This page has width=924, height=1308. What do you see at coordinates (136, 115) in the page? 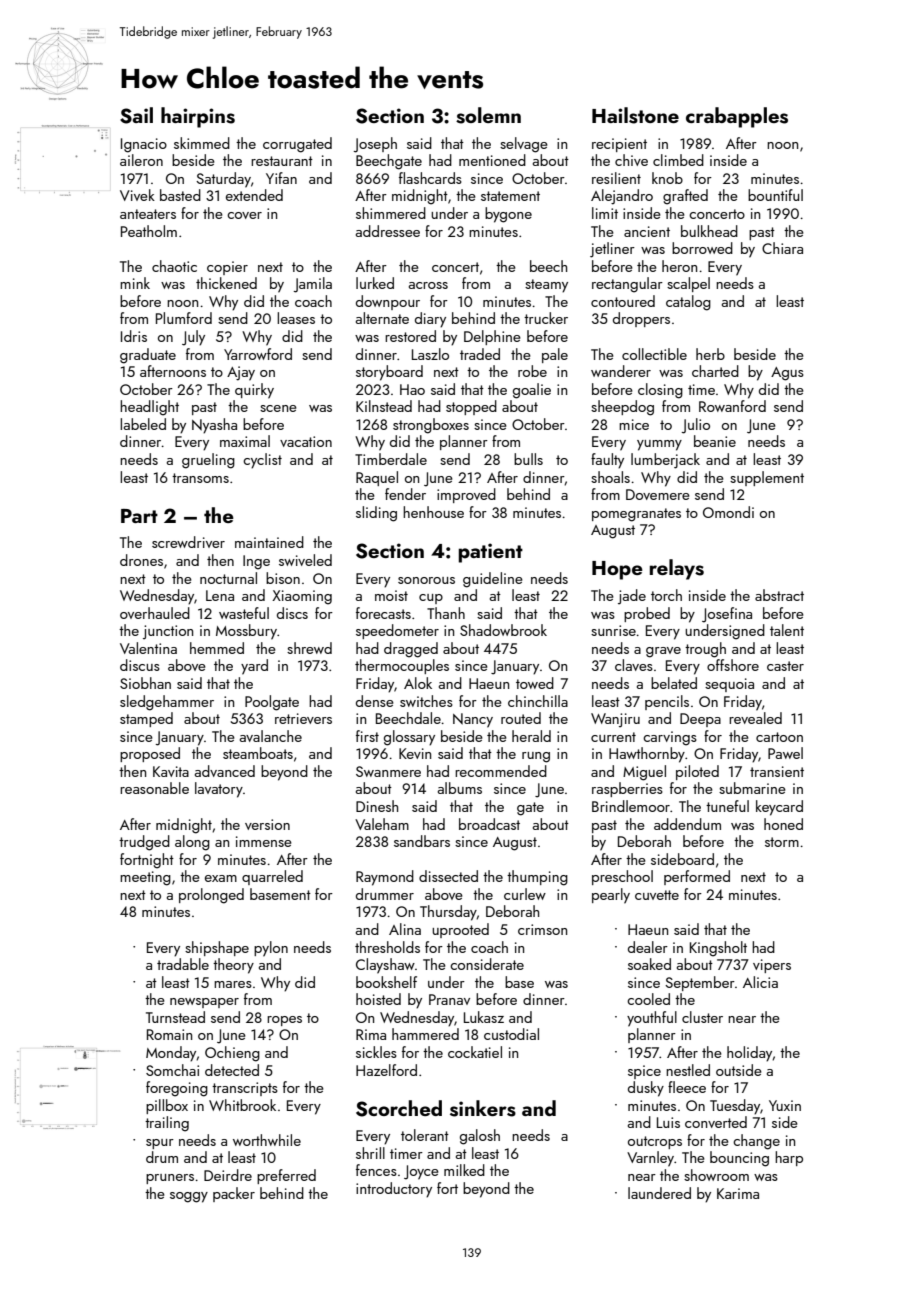
I see `Sail` at bounding box center [136, 115].
